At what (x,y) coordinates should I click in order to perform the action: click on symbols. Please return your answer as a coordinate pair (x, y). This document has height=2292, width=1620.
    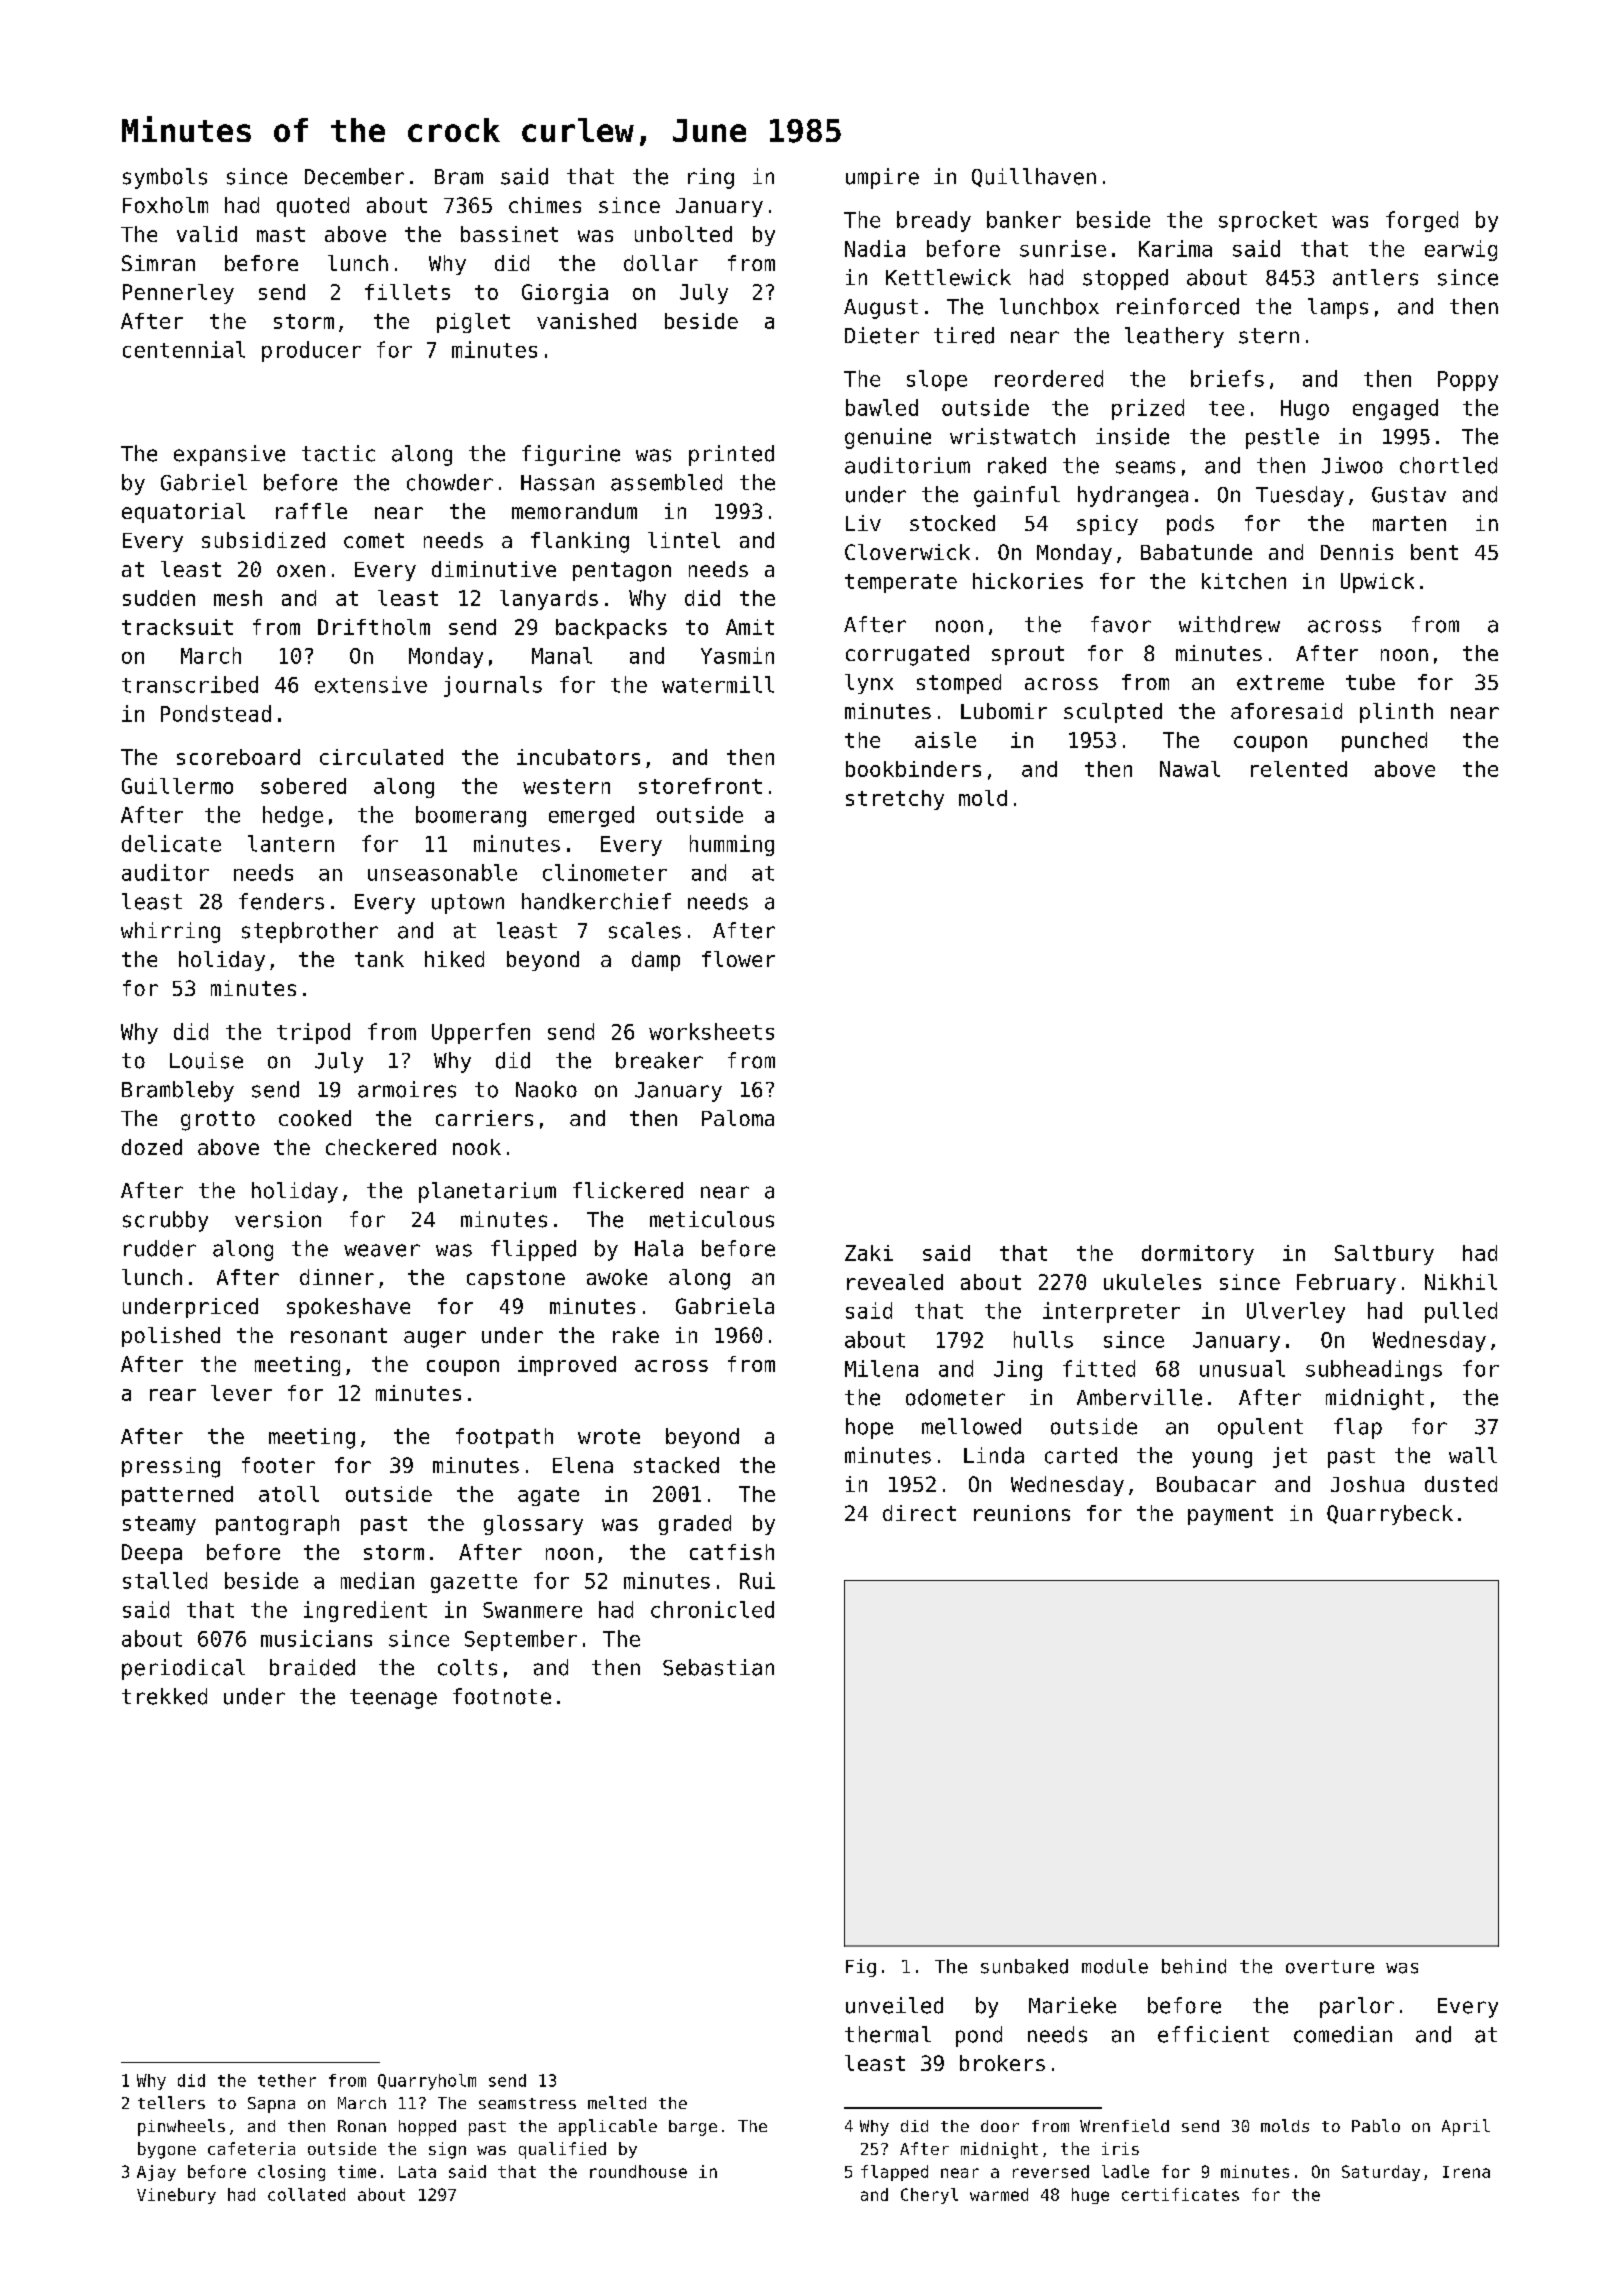
    Looking at the image, I should click on (165, 178).
